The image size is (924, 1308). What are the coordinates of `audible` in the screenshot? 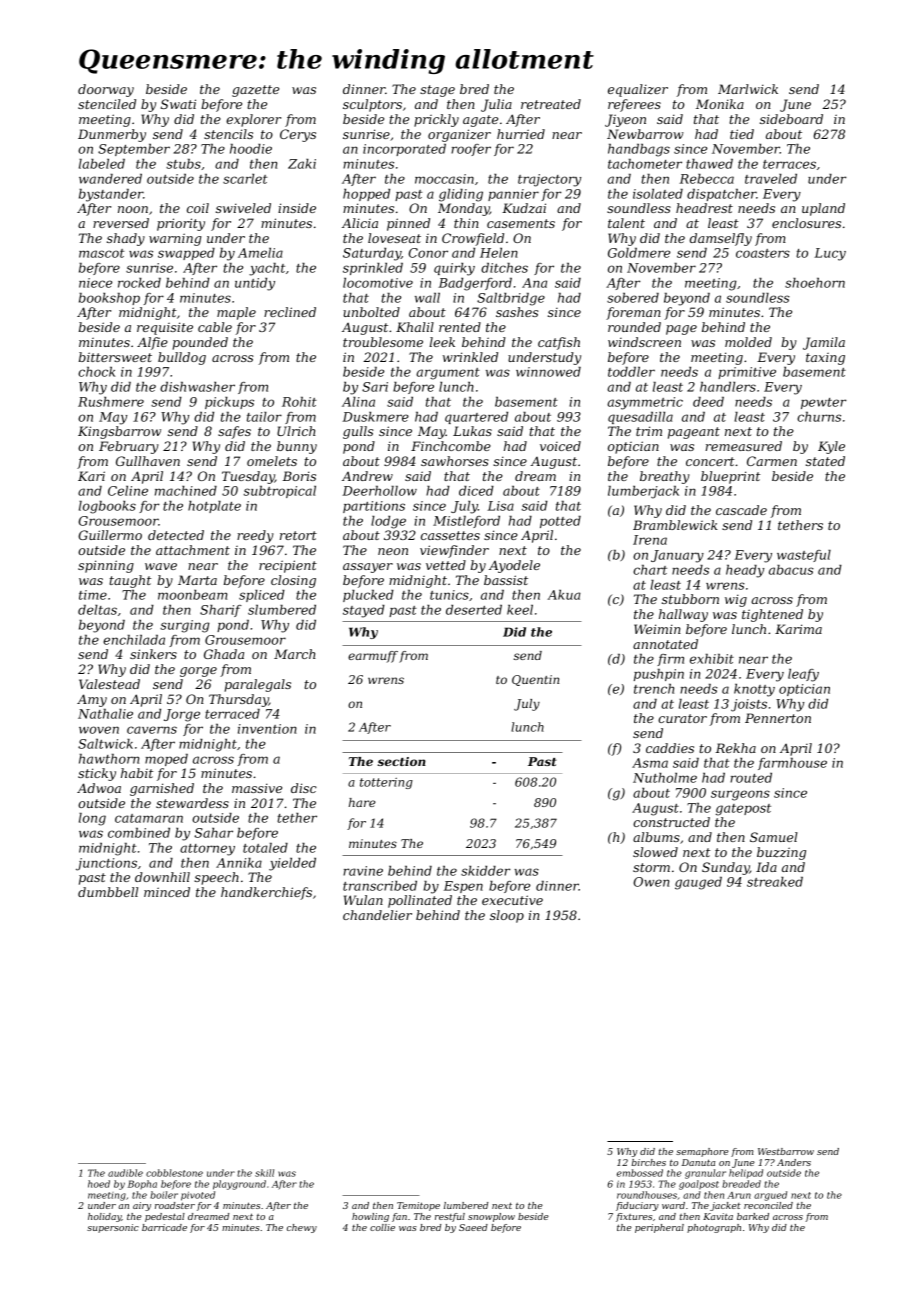 It's located at (125, 1173).
